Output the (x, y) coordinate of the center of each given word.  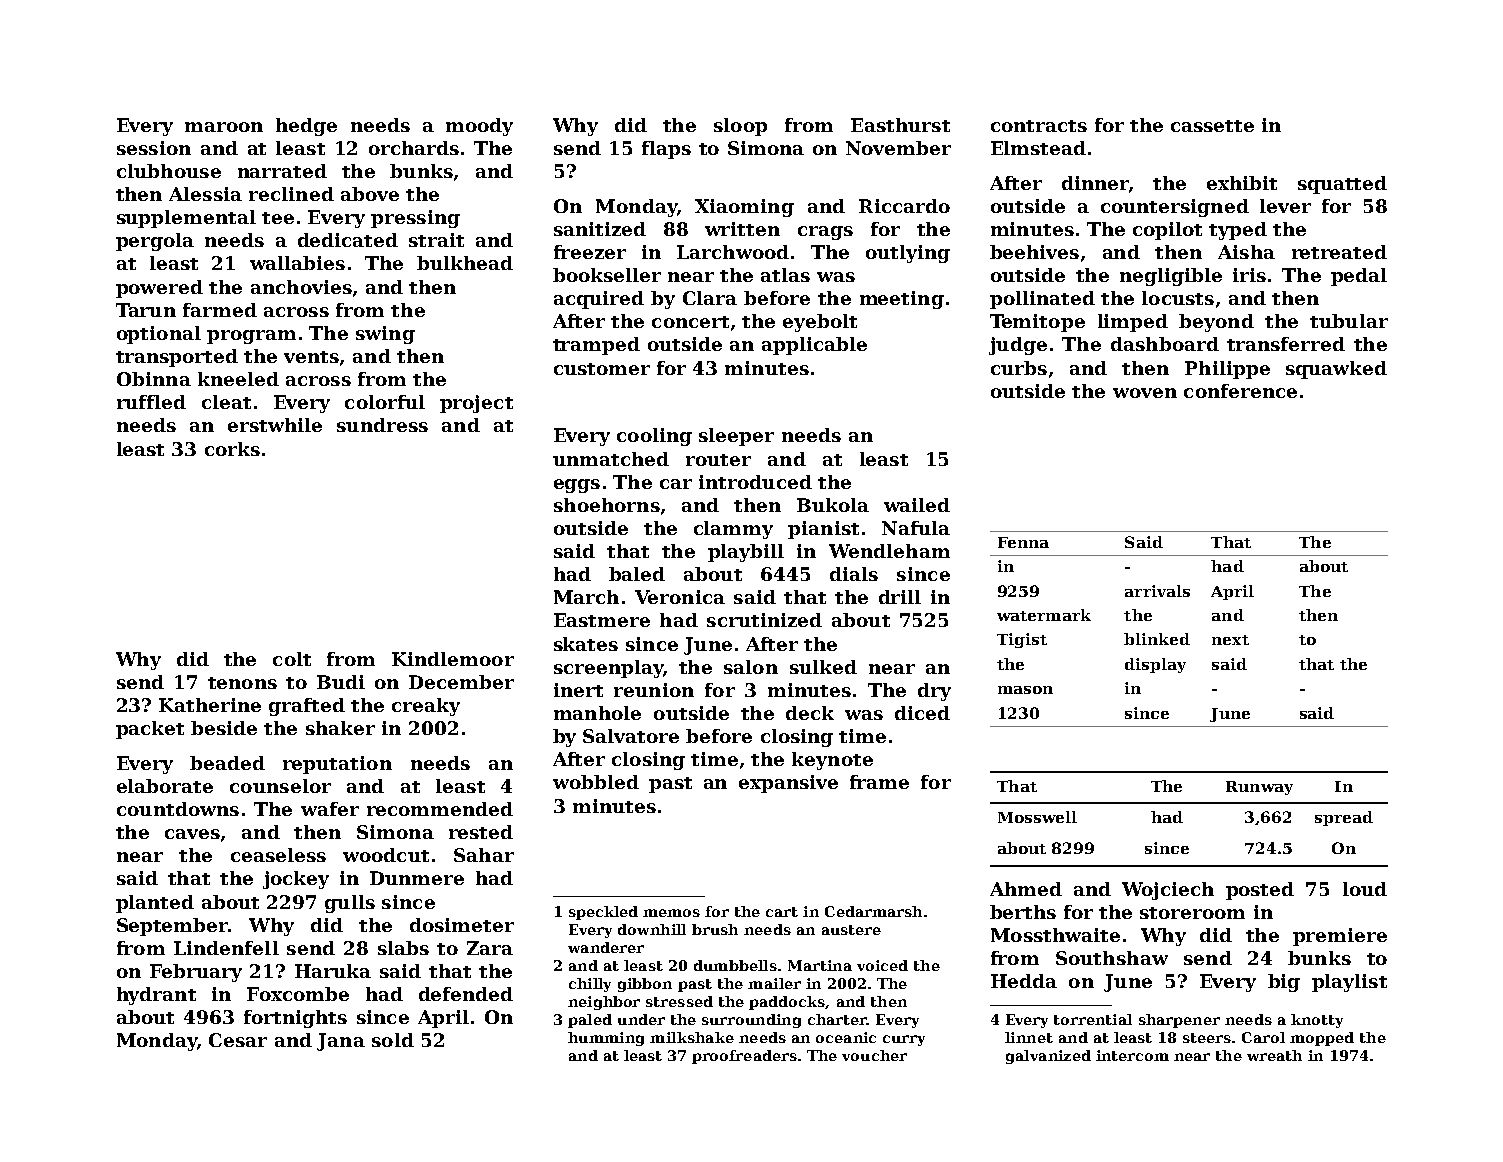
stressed (679, 1001)
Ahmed (1026, 889)
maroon (224, 127)
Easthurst (900, 125)
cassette (1212, 126)
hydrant (156, 996)
